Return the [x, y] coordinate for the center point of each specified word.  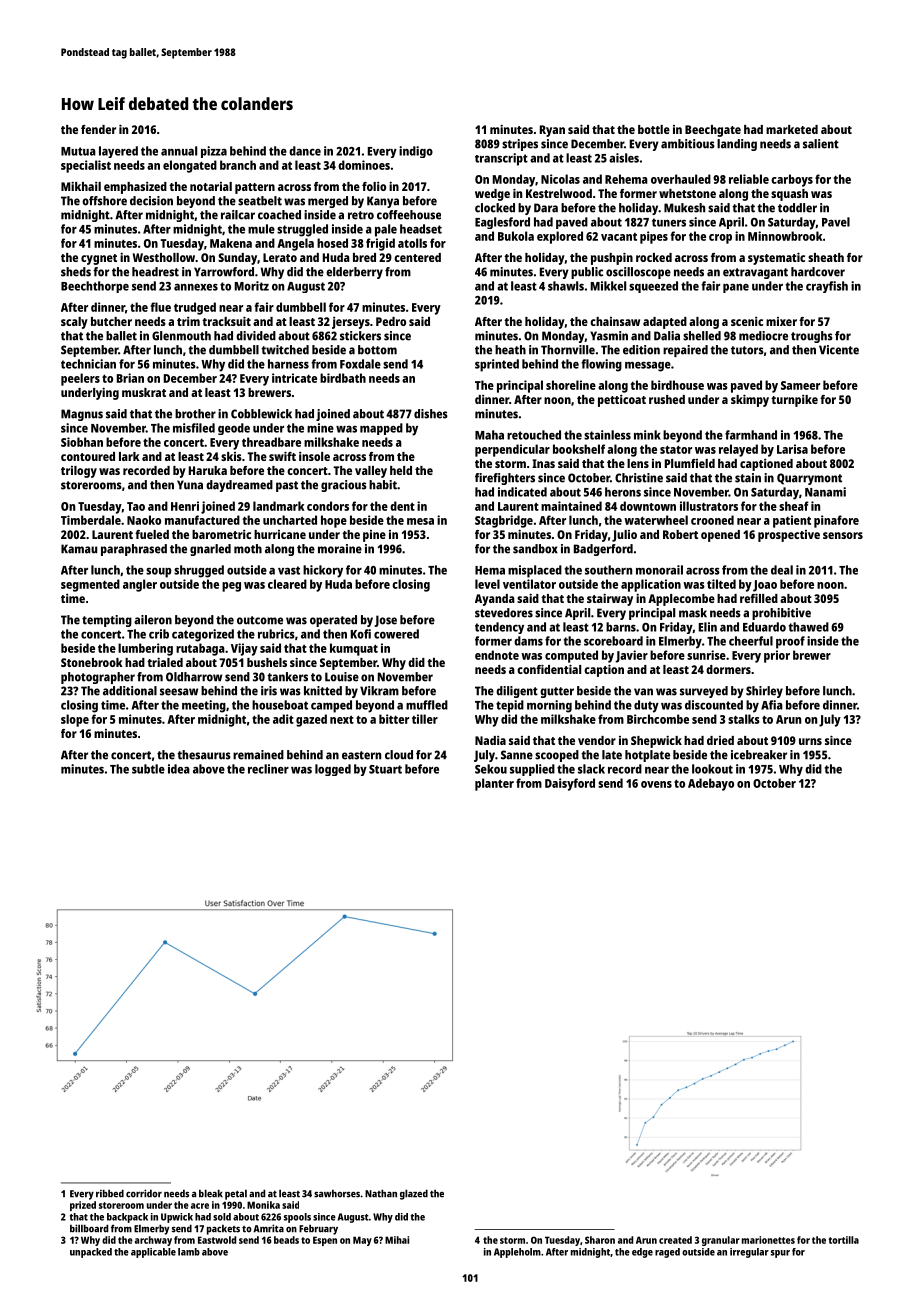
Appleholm [517, 1253]
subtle [148, 769]
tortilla [844, 1240]
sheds [76, 272]
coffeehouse [409, 215]
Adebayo [711, 784]
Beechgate [713, 131]
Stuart [385, 769]
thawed [809, 627]
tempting [107, 621]
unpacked [91, 1253]
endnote [497, 655]
